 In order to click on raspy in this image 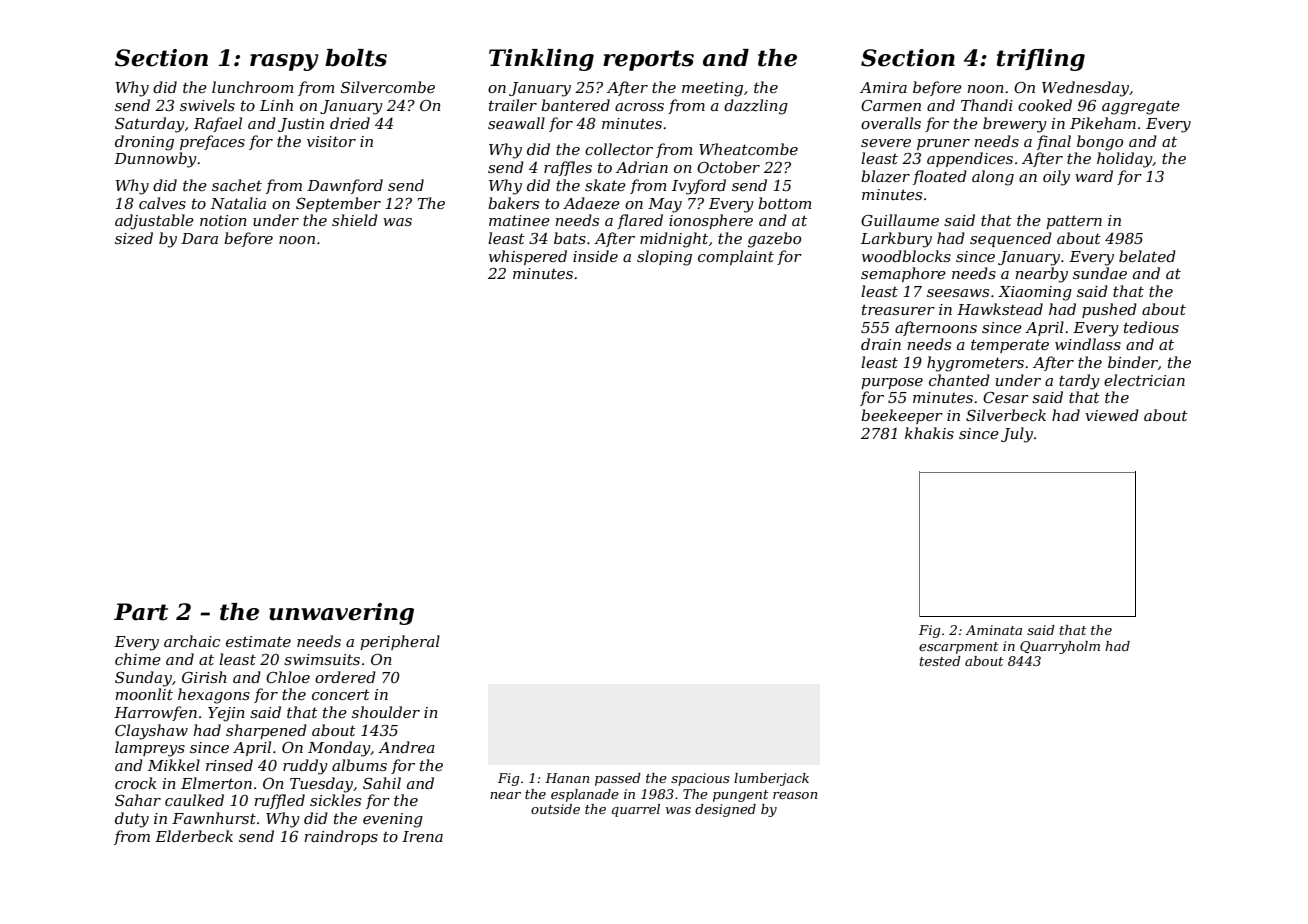, I will do `click(284, 62)`.
